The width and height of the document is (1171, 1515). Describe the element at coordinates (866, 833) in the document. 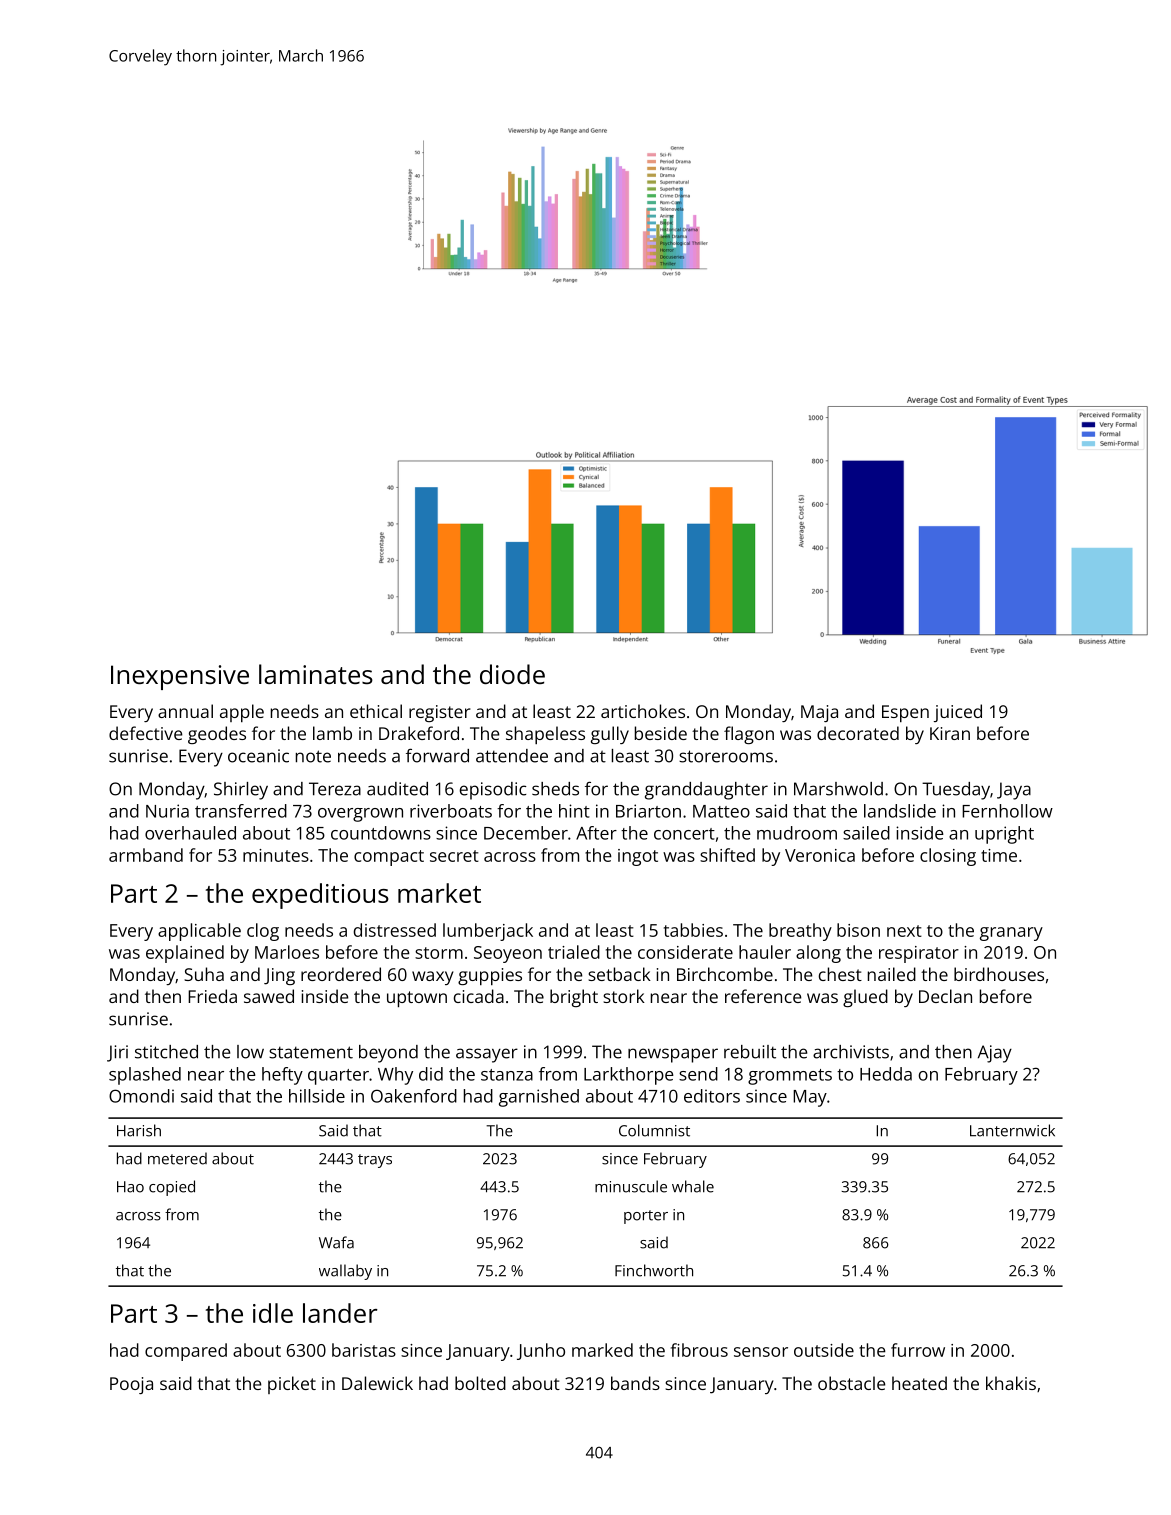

I see `sailed` at that location.
